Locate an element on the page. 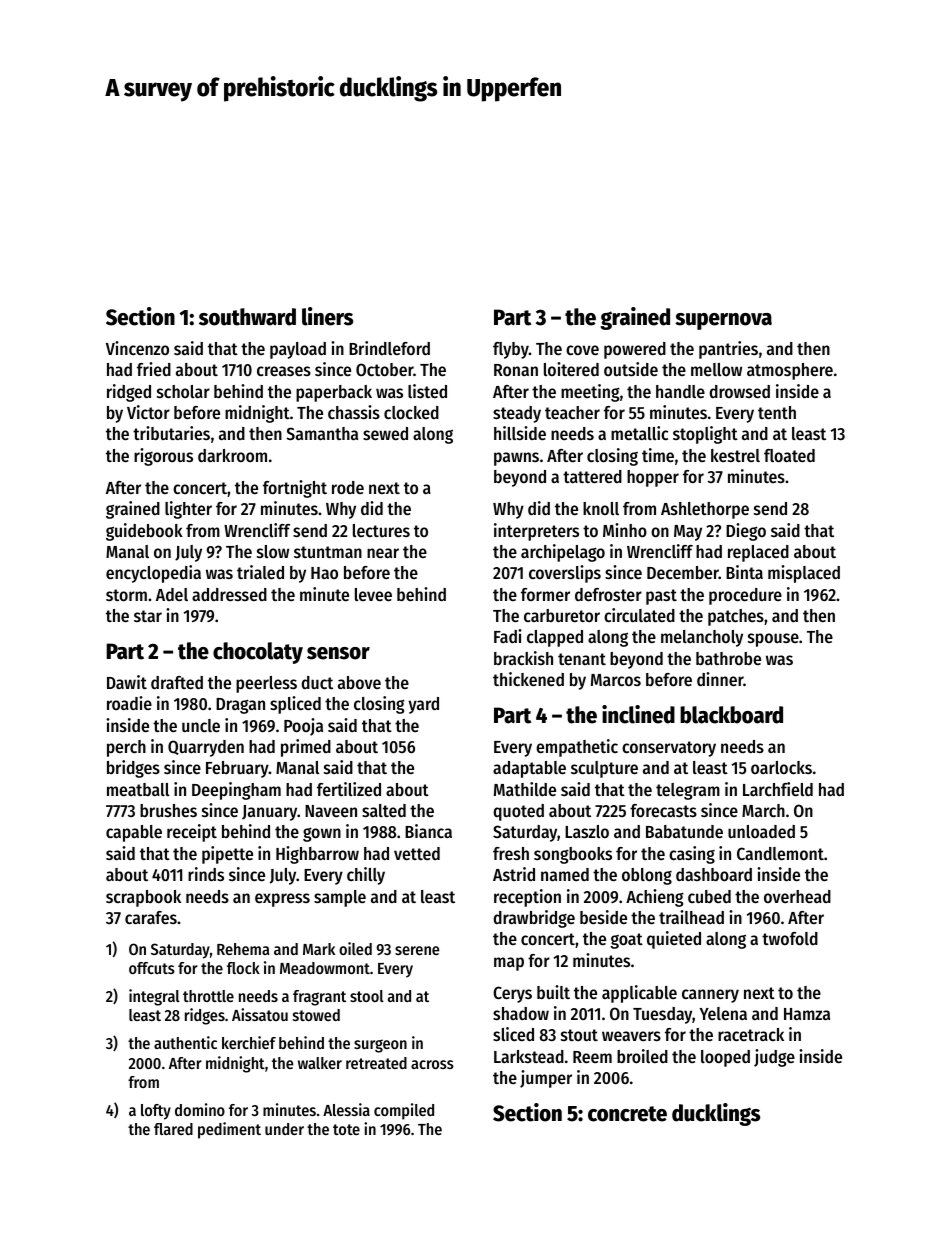 The width and height of the image is (952, 1233). Ashlethorpe is located at coordinates (705, 510).
